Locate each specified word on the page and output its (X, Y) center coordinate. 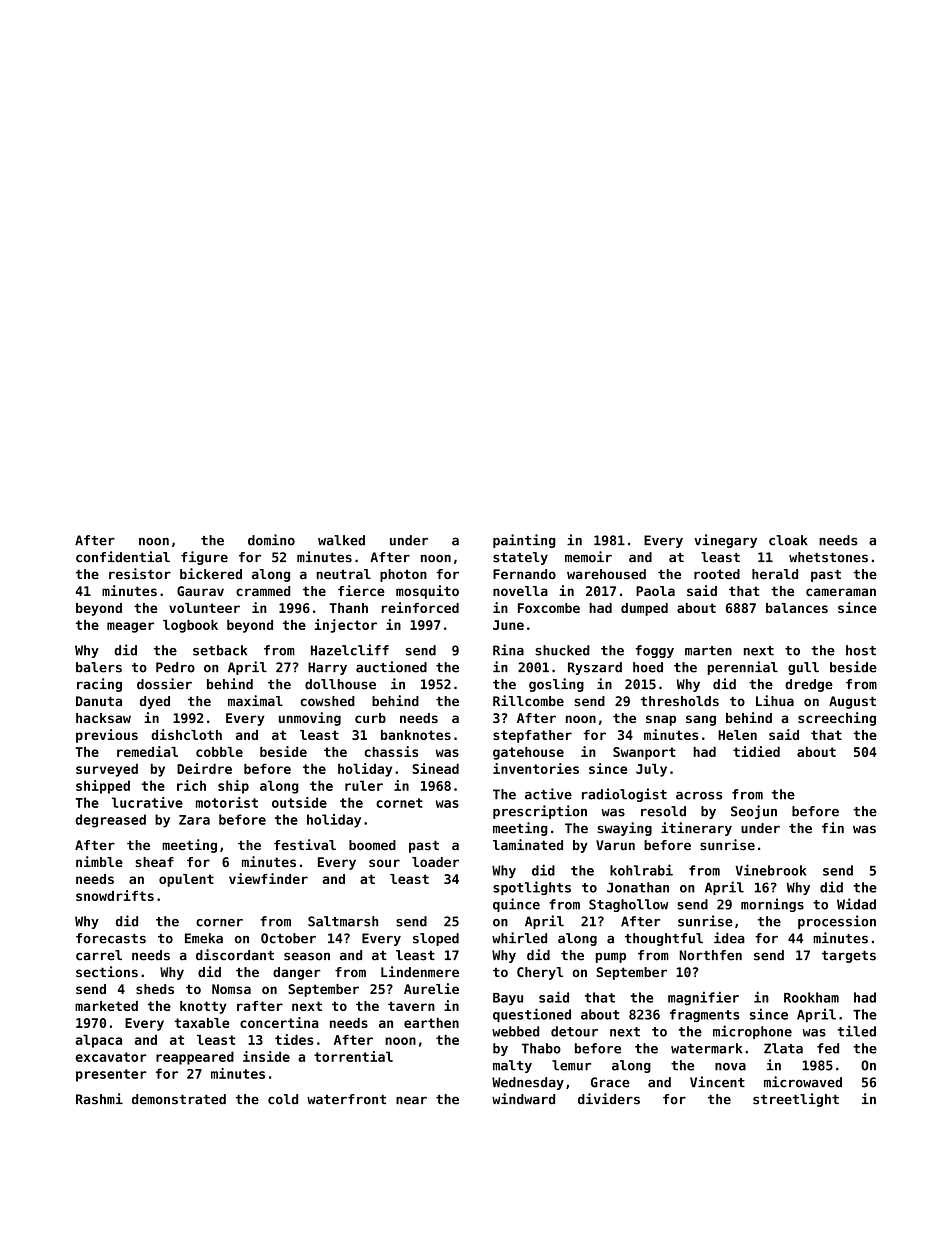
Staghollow (628, 905)
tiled (857, 1031)
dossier (164, 684)
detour (574, 1031)
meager (130, 627)
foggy (654, 651)
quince (516, 905)
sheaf (154, 862)
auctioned (391, 667)
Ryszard (595, 668)
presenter (111, 1075)
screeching (837, 719)
